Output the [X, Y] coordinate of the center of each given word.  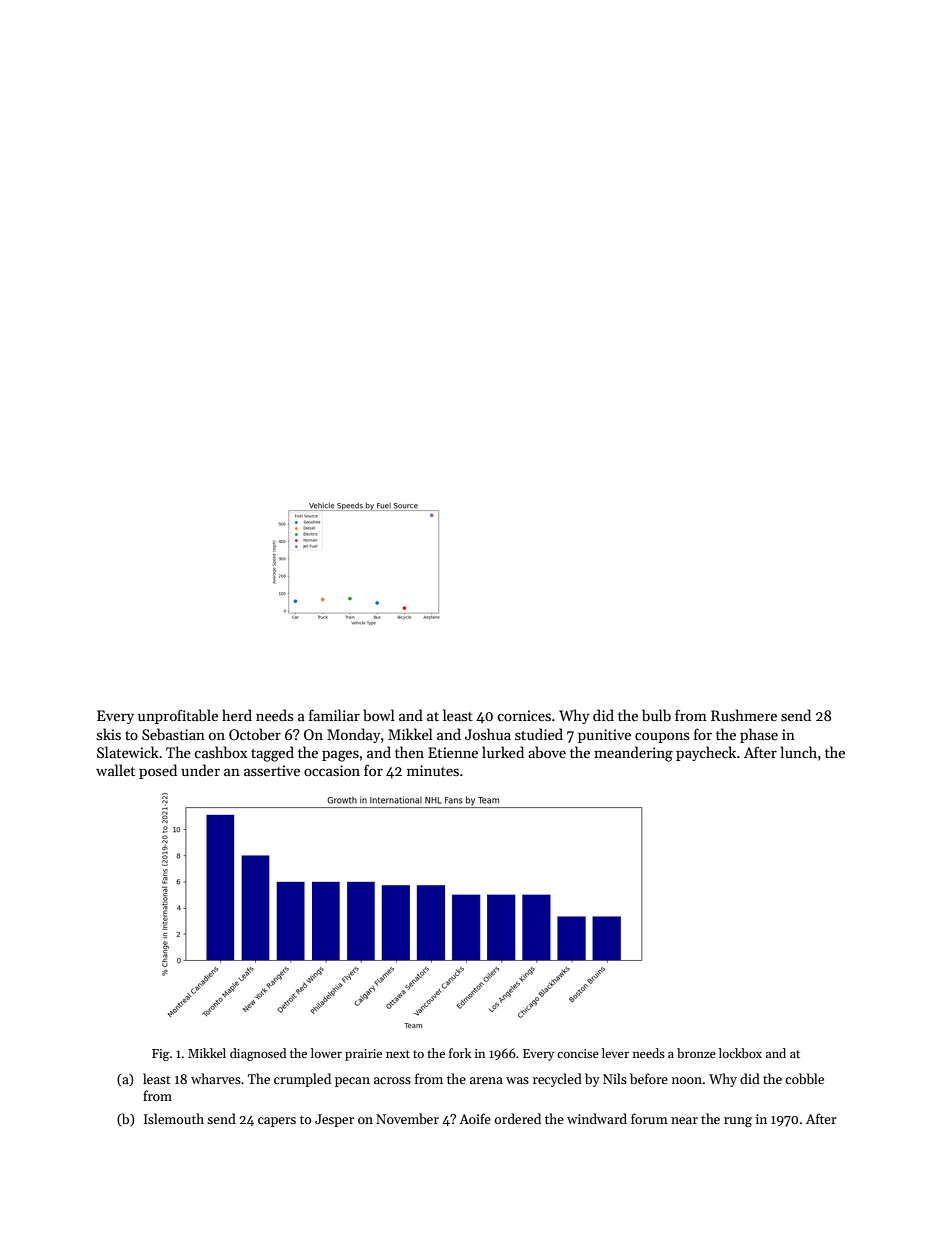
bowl [379, 715]
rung [738, 1122]
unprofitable [178, 716]
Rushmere [744, 715]
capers [277, 1122]
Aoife [475, 1118]
